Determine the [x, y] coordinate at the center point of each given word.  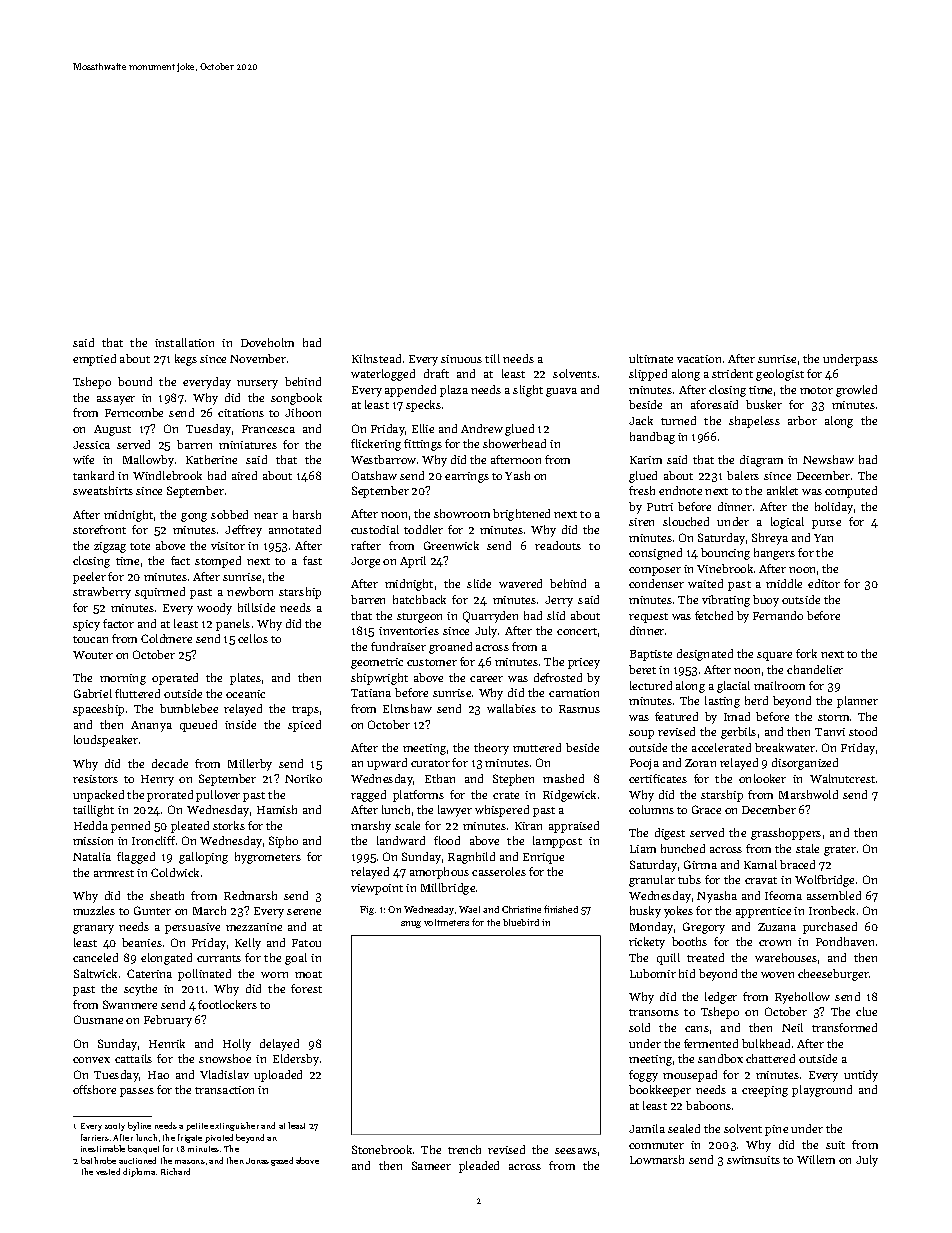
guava [561, 392]
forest [306, 988]
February [168, 1021]
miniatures [248, 445]
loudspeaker [106, 741]
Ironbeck [832, 910]
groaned [450, 648]
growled [856, 391]
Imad [737, 716]
